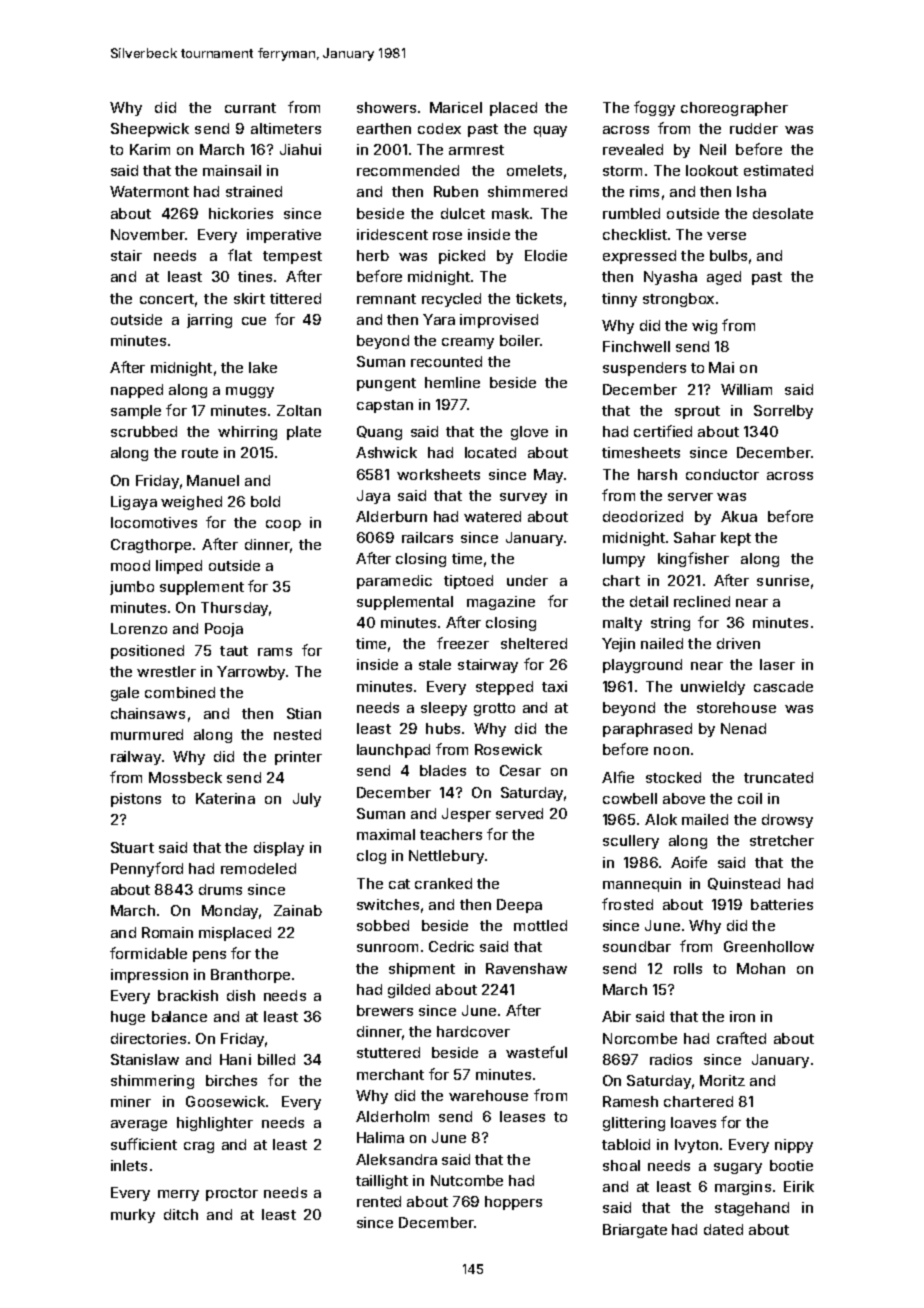  I want to click on Finchwell, so click(636, 346).
